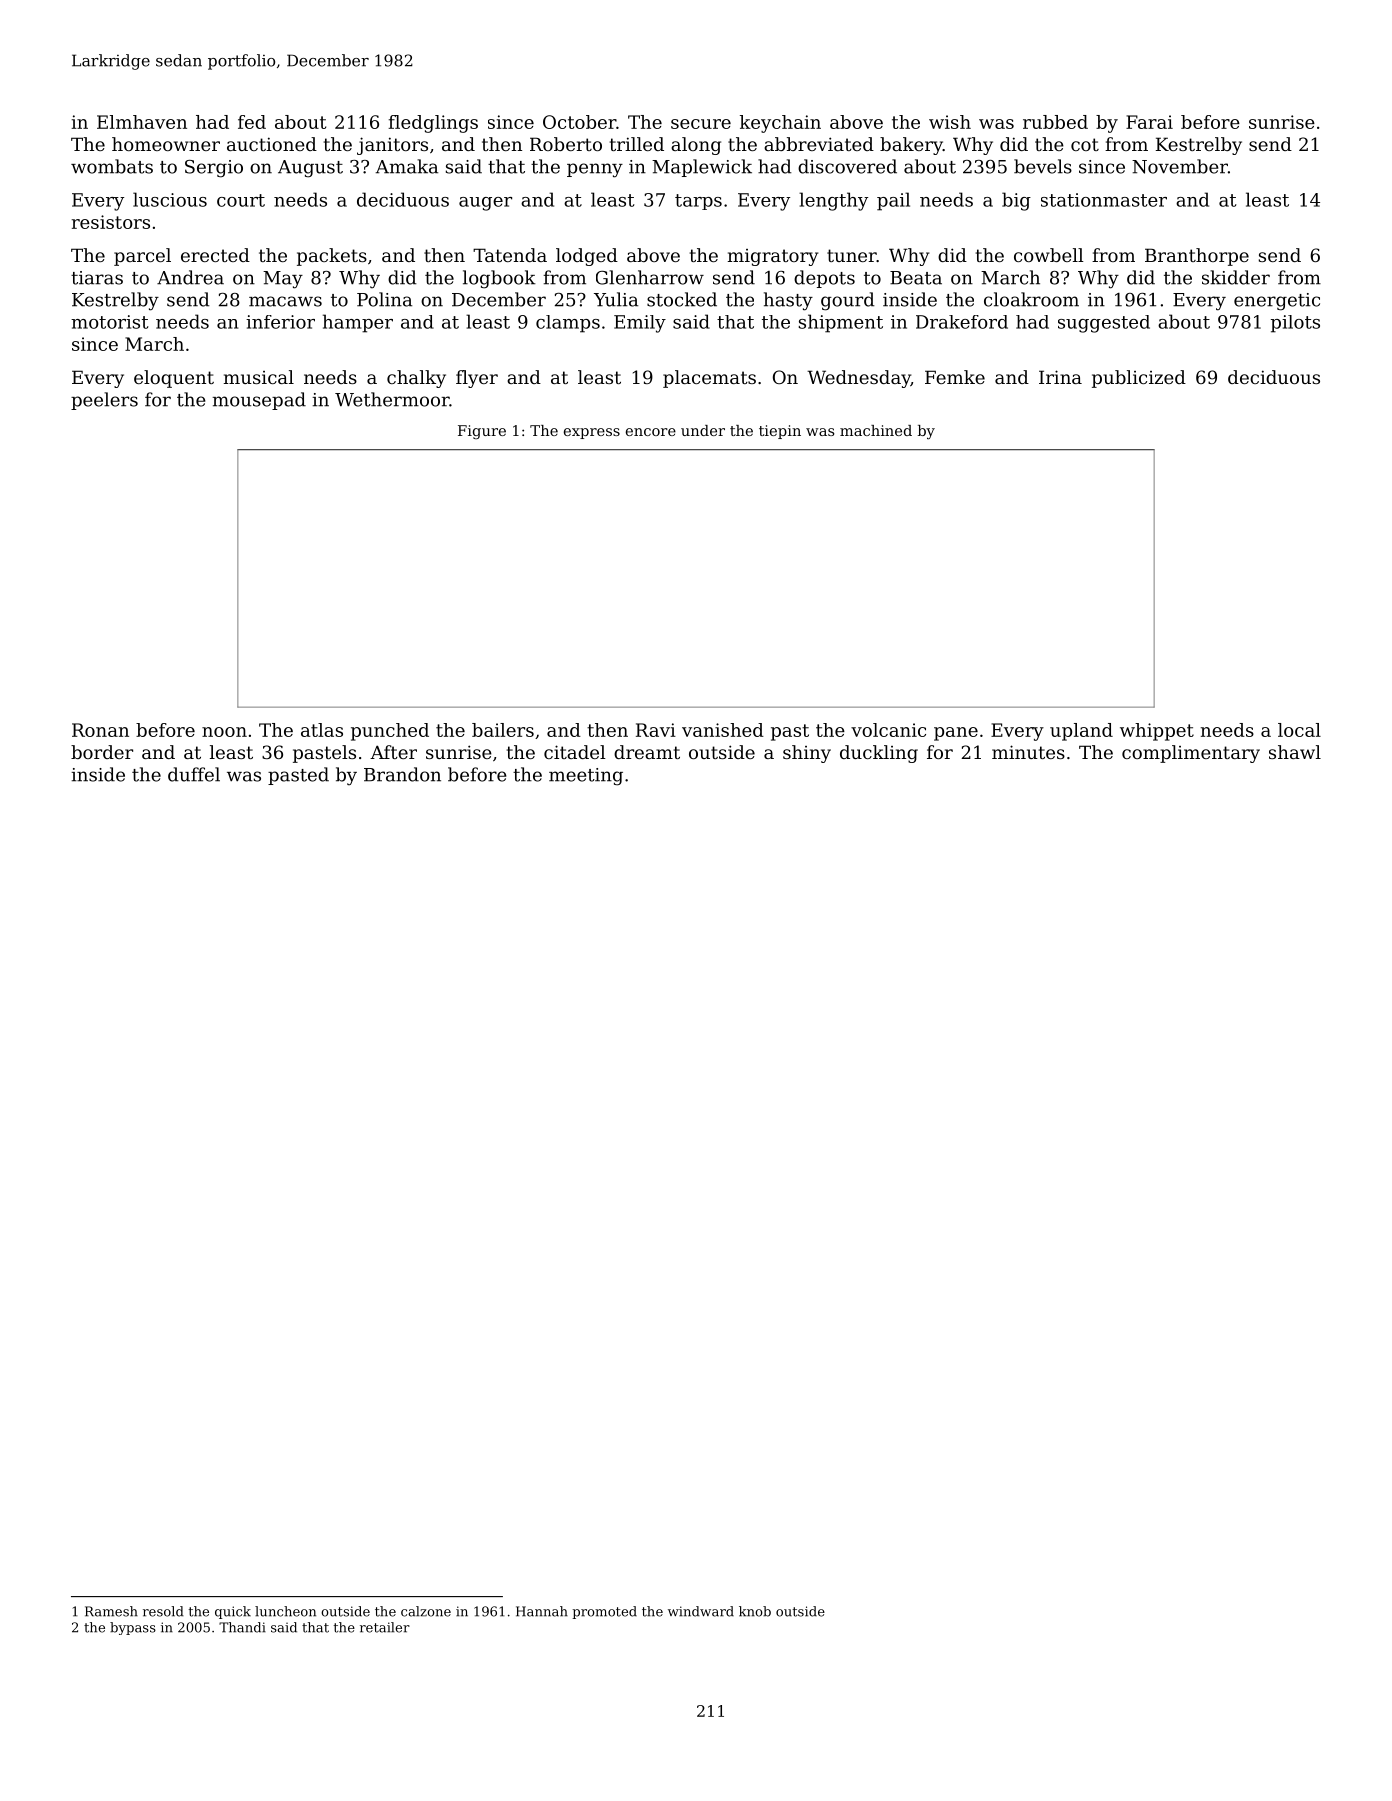  Describe the element at coordinates (955, 377) in the screenshot. I see `Femke` at that location.
